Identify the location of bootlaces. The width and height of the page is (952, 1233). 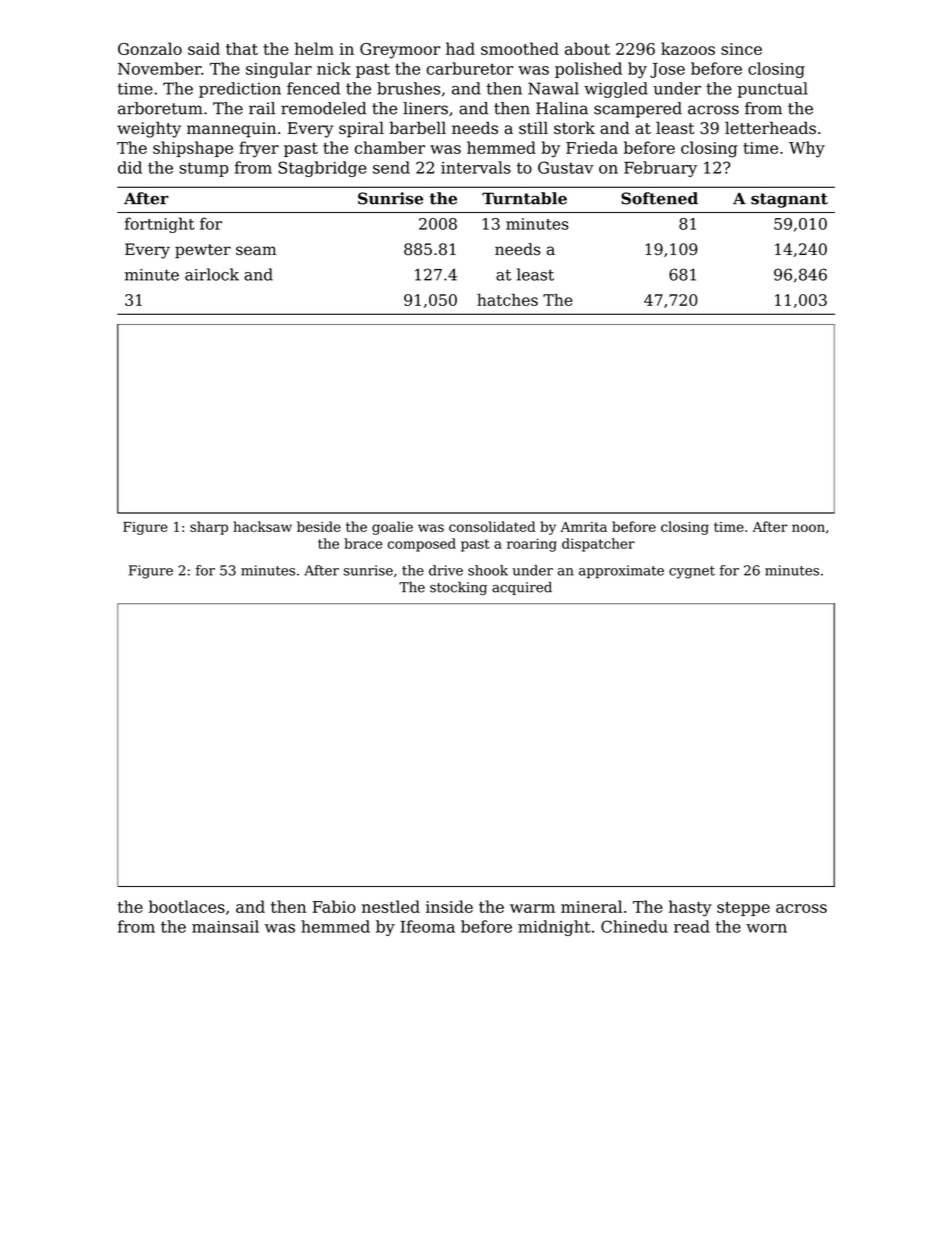
(187, 906).
